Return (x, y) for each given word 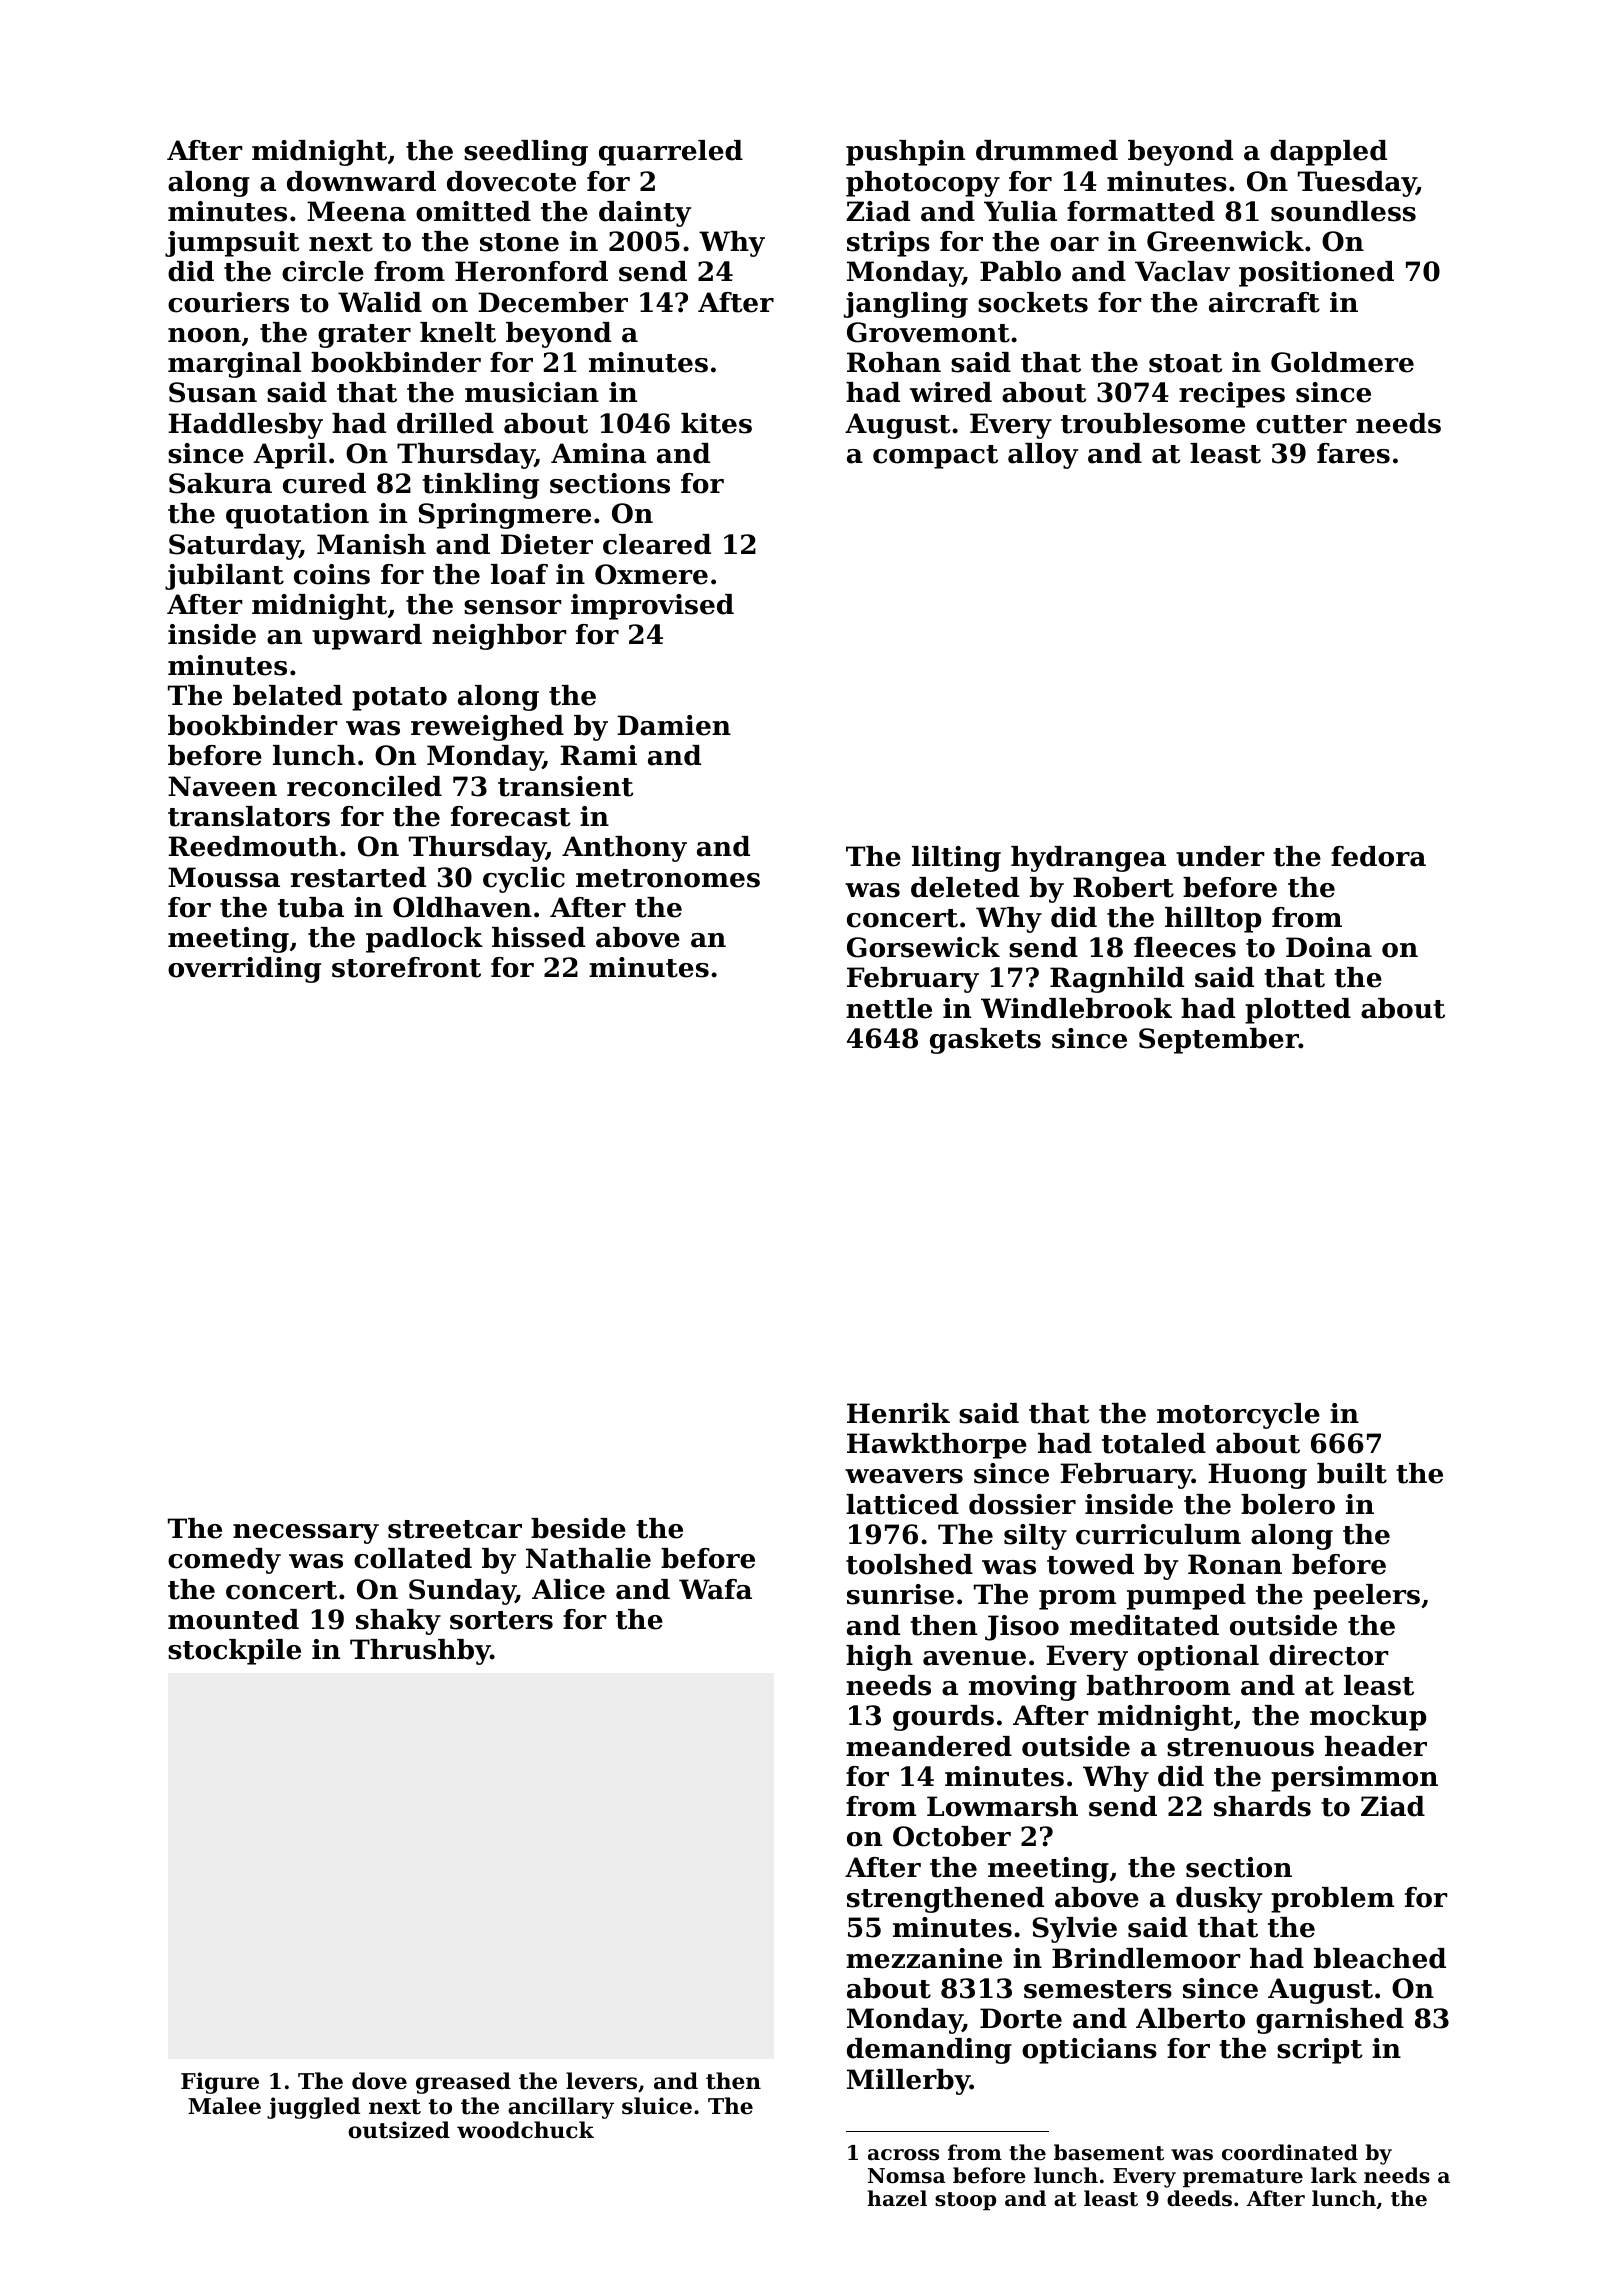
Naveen (222, 786)
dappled (1328, 153)
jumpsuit (232, 244)
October (952, 1836)
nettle (889, 1008)
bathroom (1158, 1685)
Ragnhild (1117, 980)
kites (716, 423)
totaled (1154, 1443)
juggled (313, 2108)
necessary (306, 1534)
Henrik (898, 1413)
